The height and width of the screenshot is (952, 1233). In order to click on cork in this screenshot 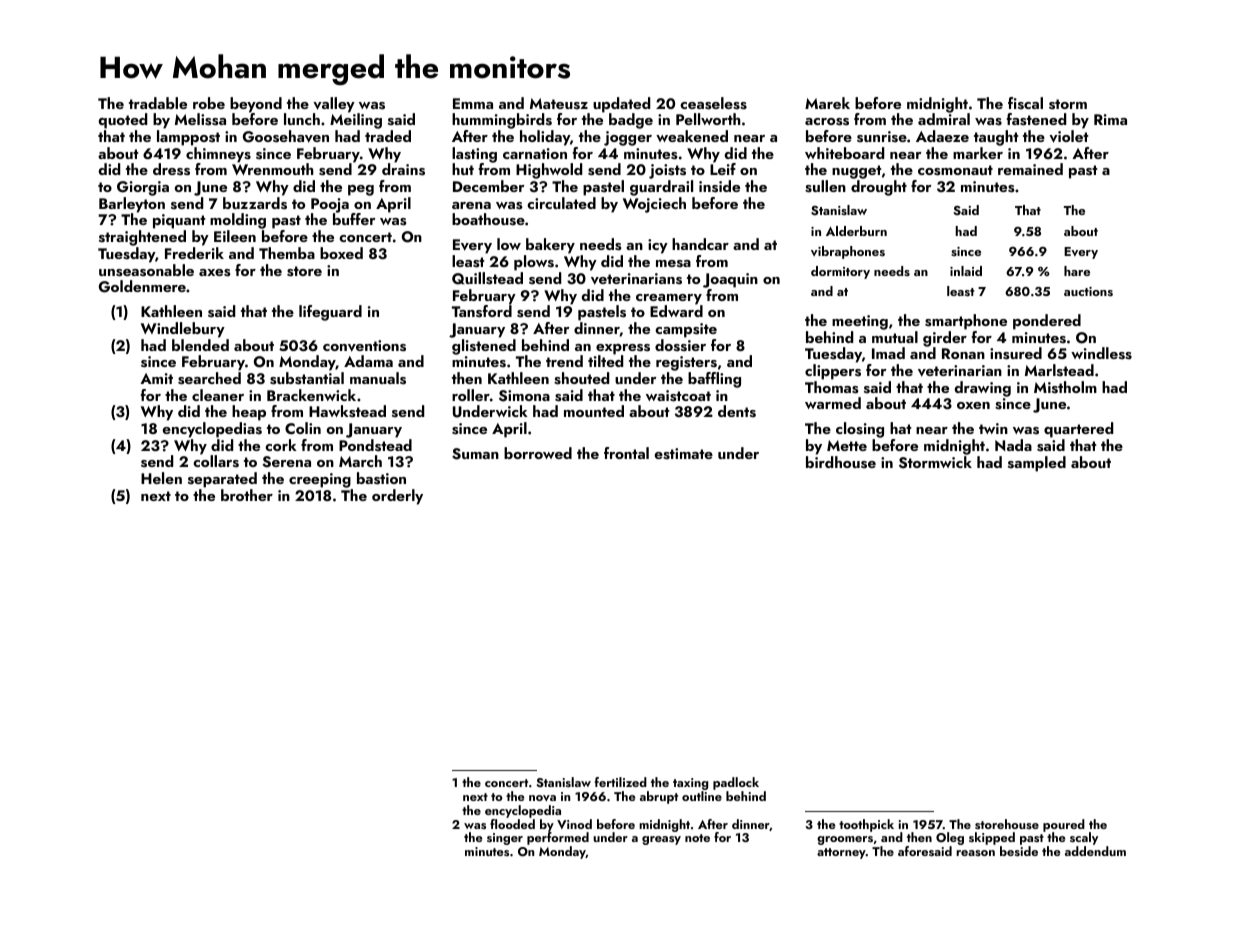, I will do `click(281, 445)`.
